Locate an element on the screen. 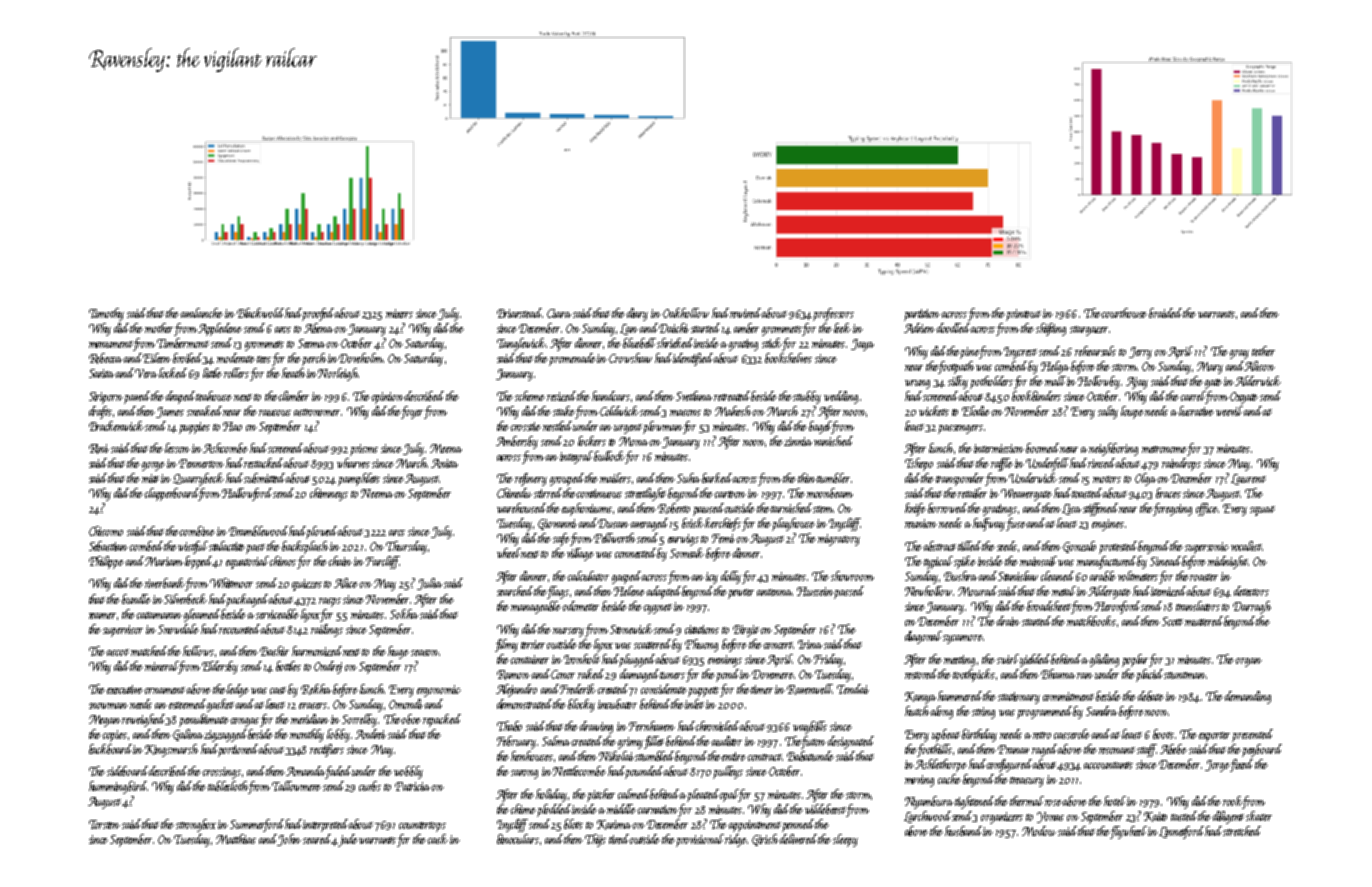 The image size is (1372, 887). mixers is located at coordinates (399, 313).
